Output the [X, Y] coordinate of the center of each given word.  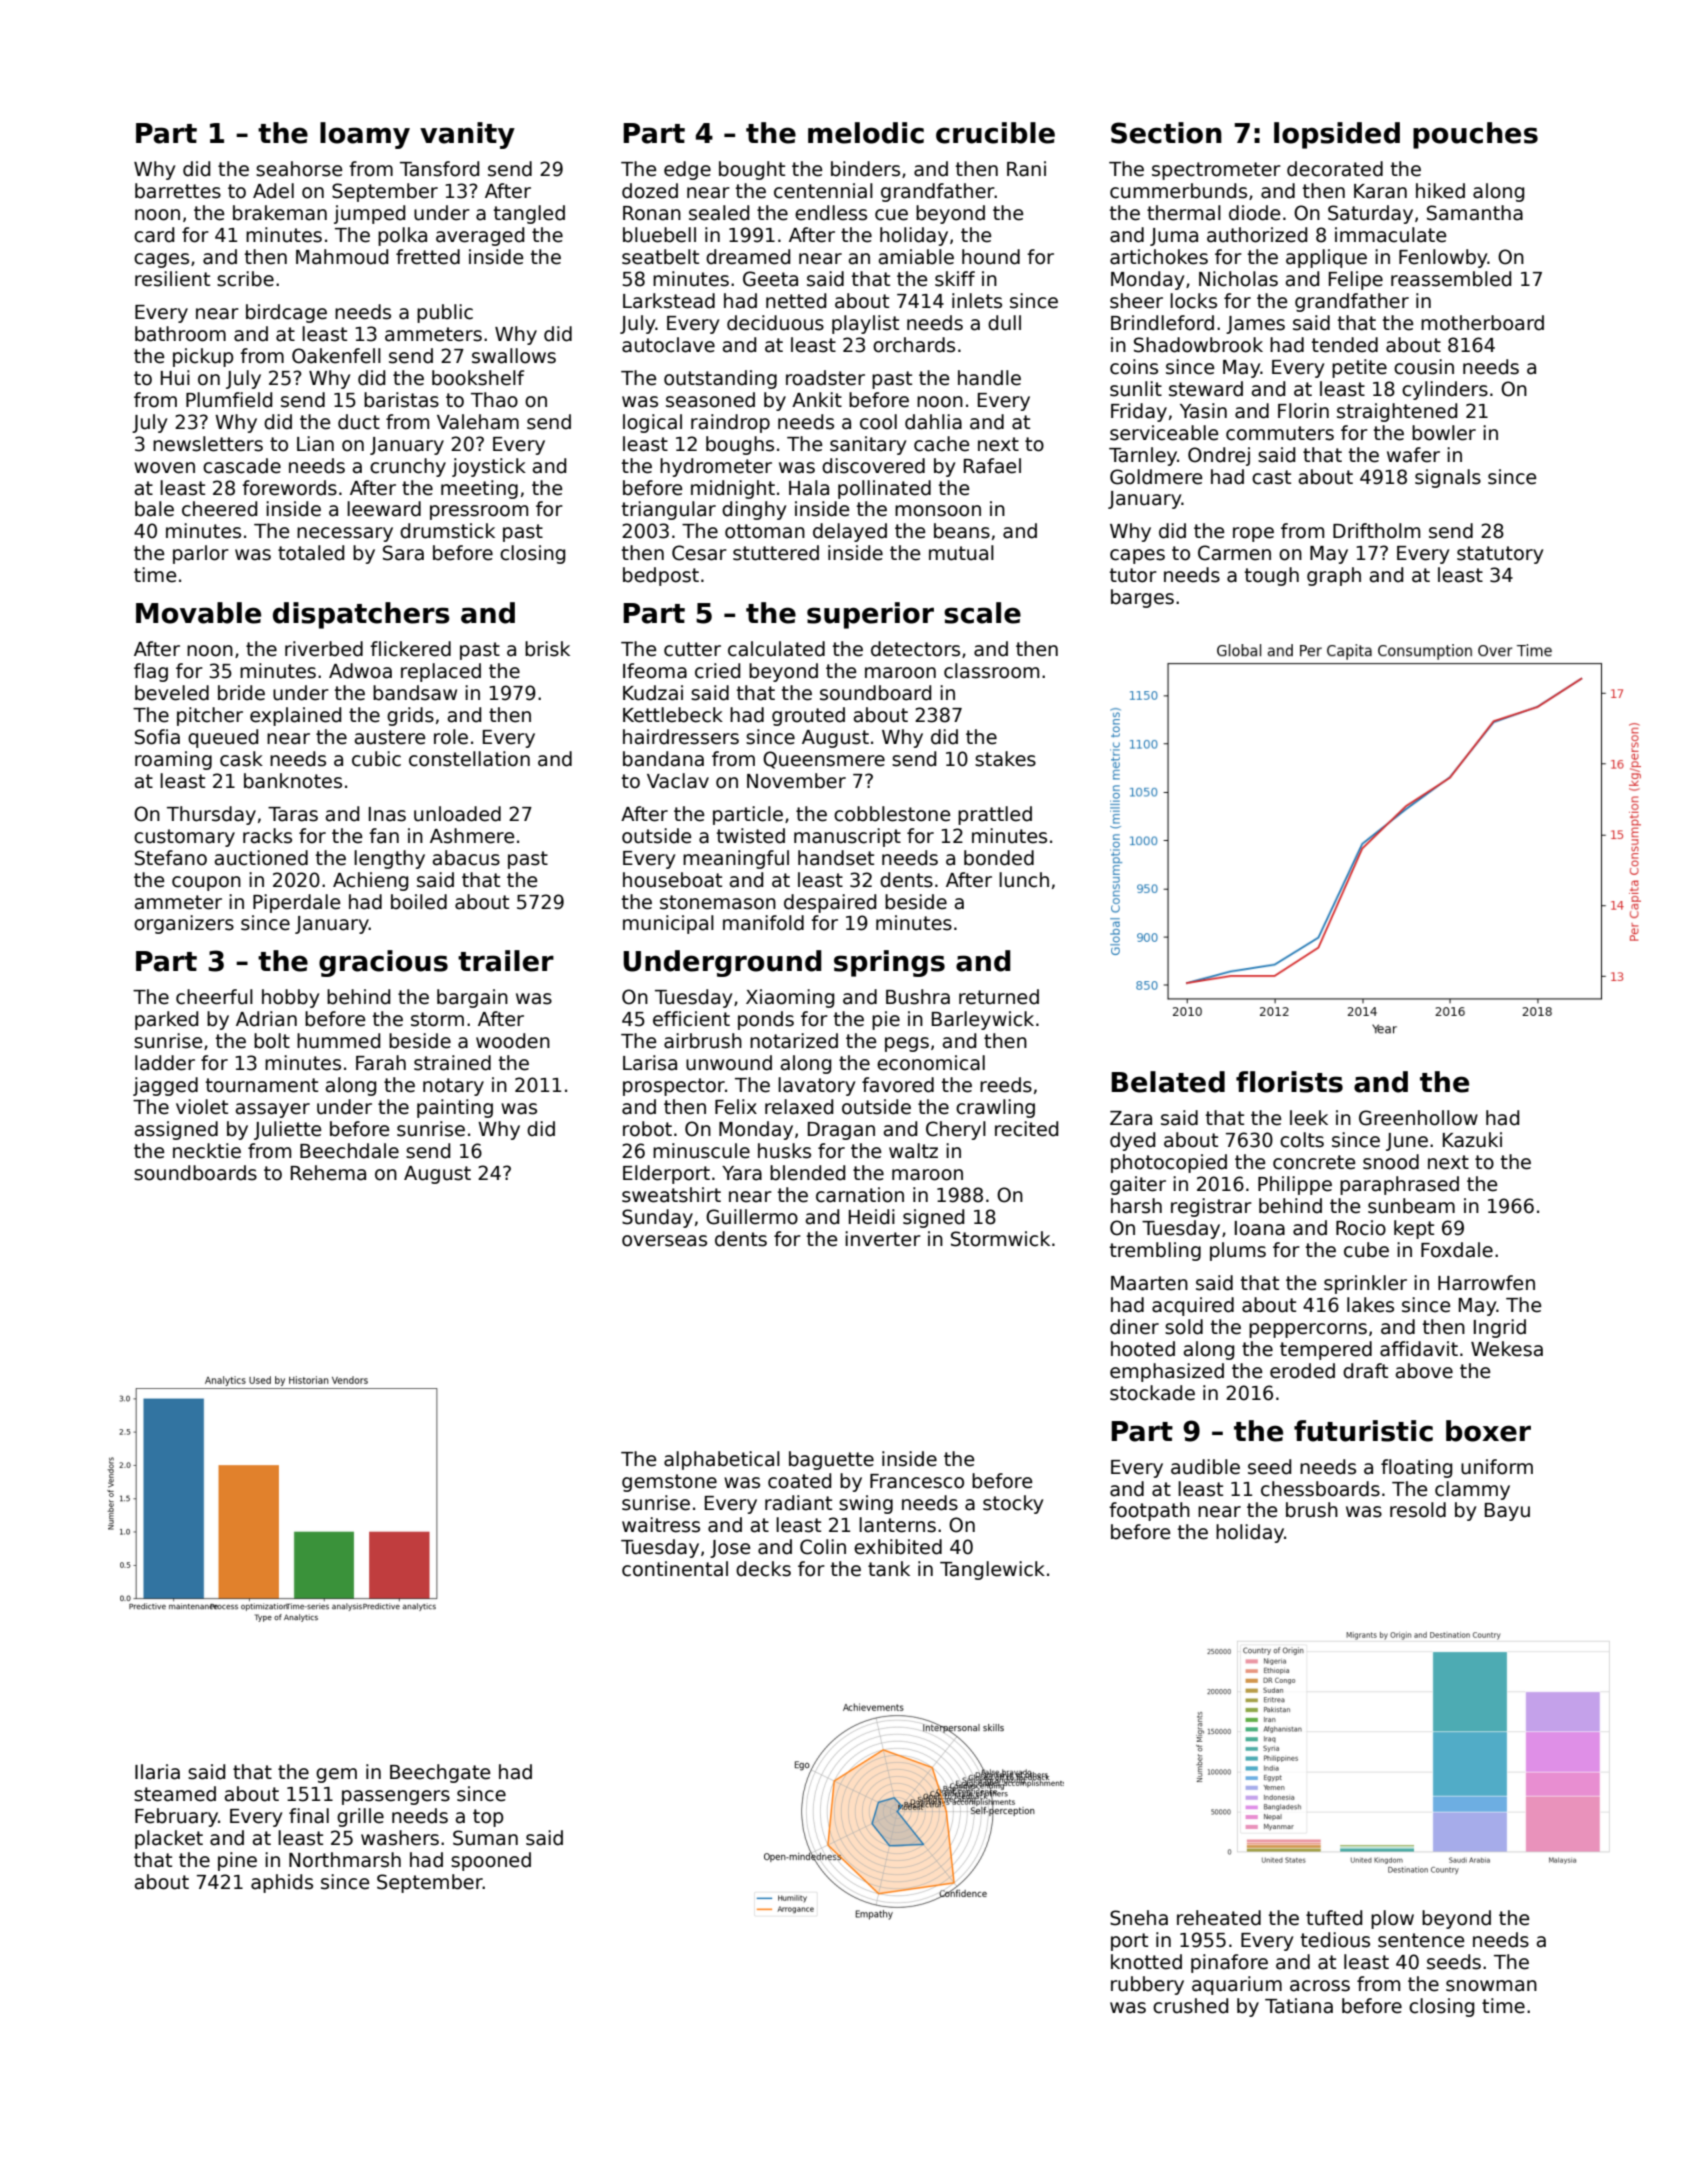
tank [889, 1569]
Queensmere [824, 760]
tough [1272, 576]
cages [161, 260]
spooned [491, 1861]
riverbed [324, 649]
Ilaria [157, 1772]
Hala [809, 488]
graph [1334, 576]
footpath [1149, 1511]
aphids [282, 1883]
